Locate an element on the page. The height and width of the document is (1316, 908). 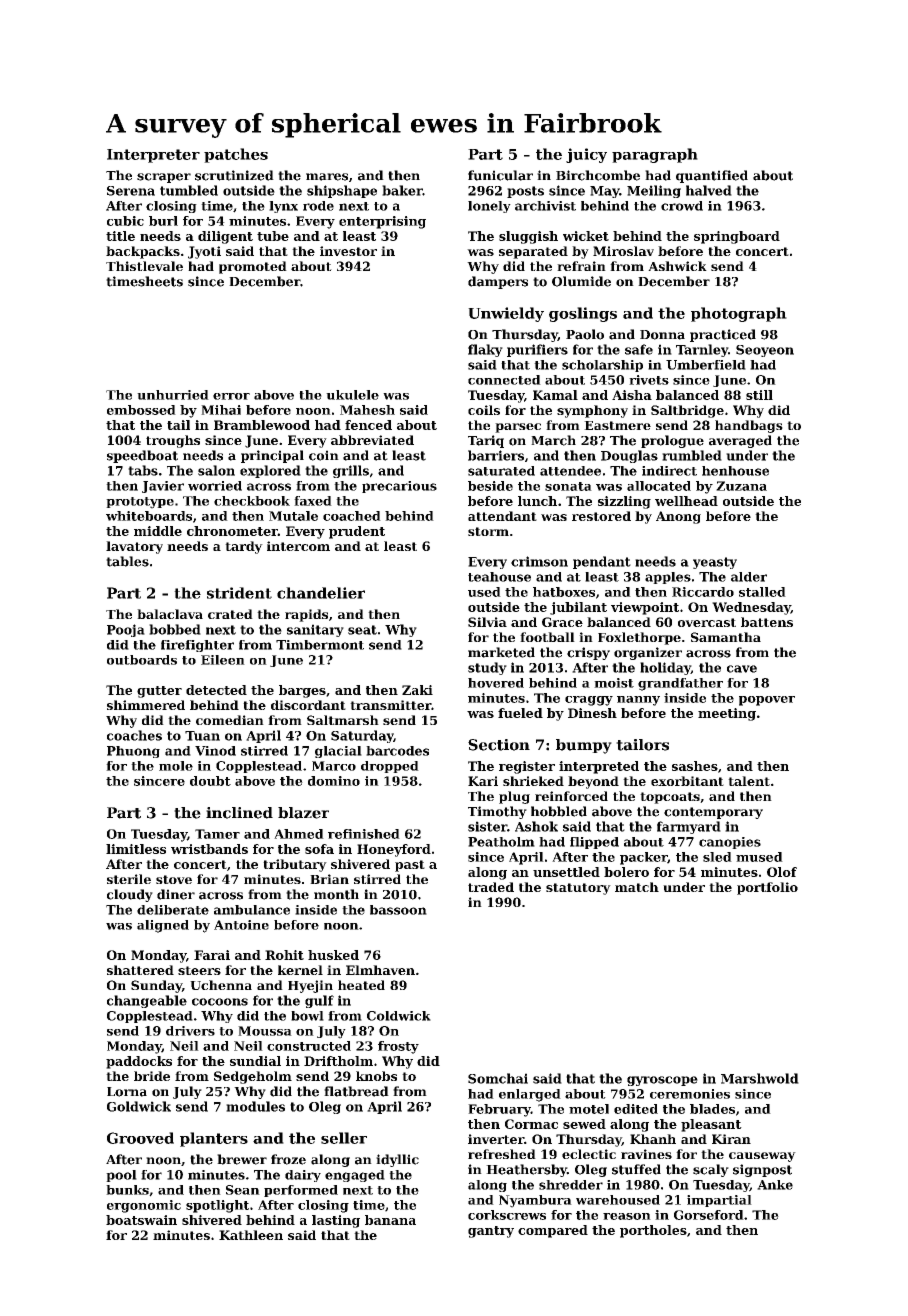
strident is located at coordinates (239, 593).
